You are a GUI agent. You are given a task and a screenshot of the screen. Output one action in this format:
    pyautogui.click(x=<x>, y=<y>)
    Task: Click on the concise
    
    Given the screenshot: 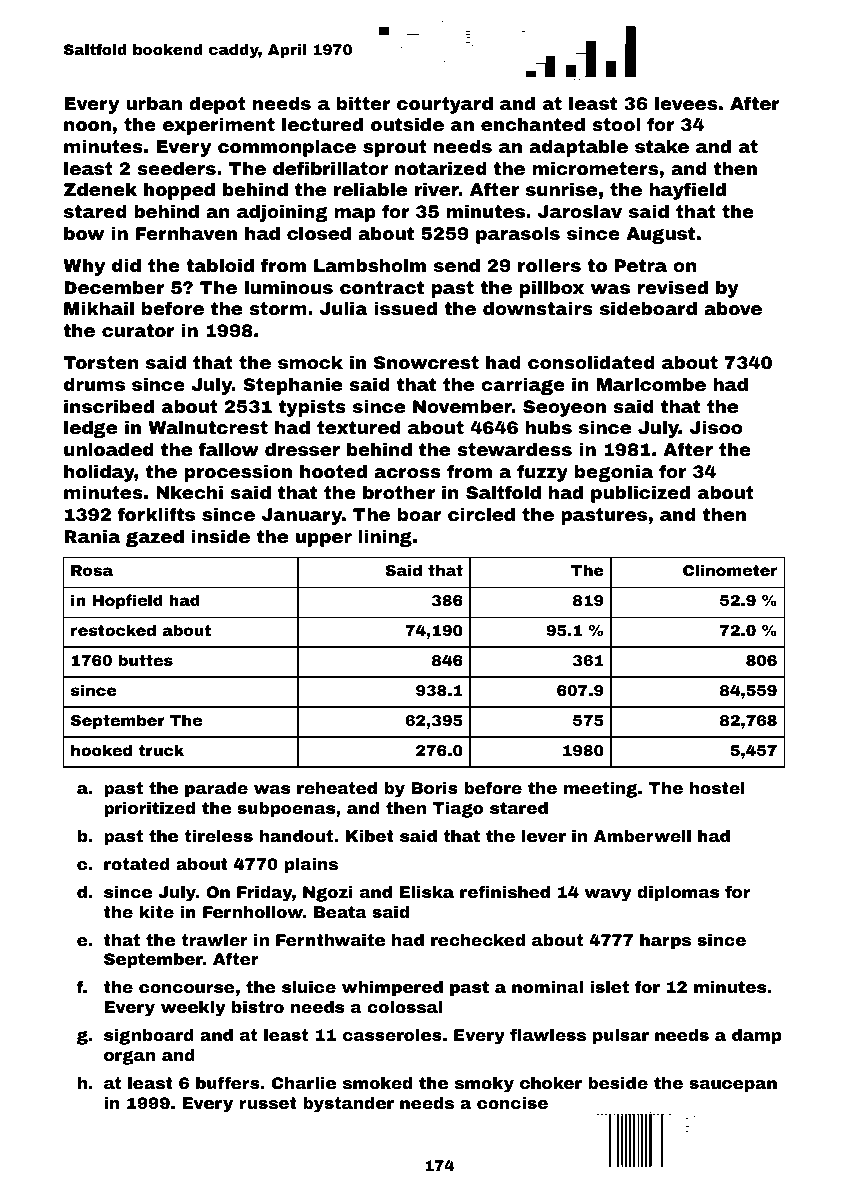 What is the action you would take?
    pyautogui.click(x=512, y=1103)
